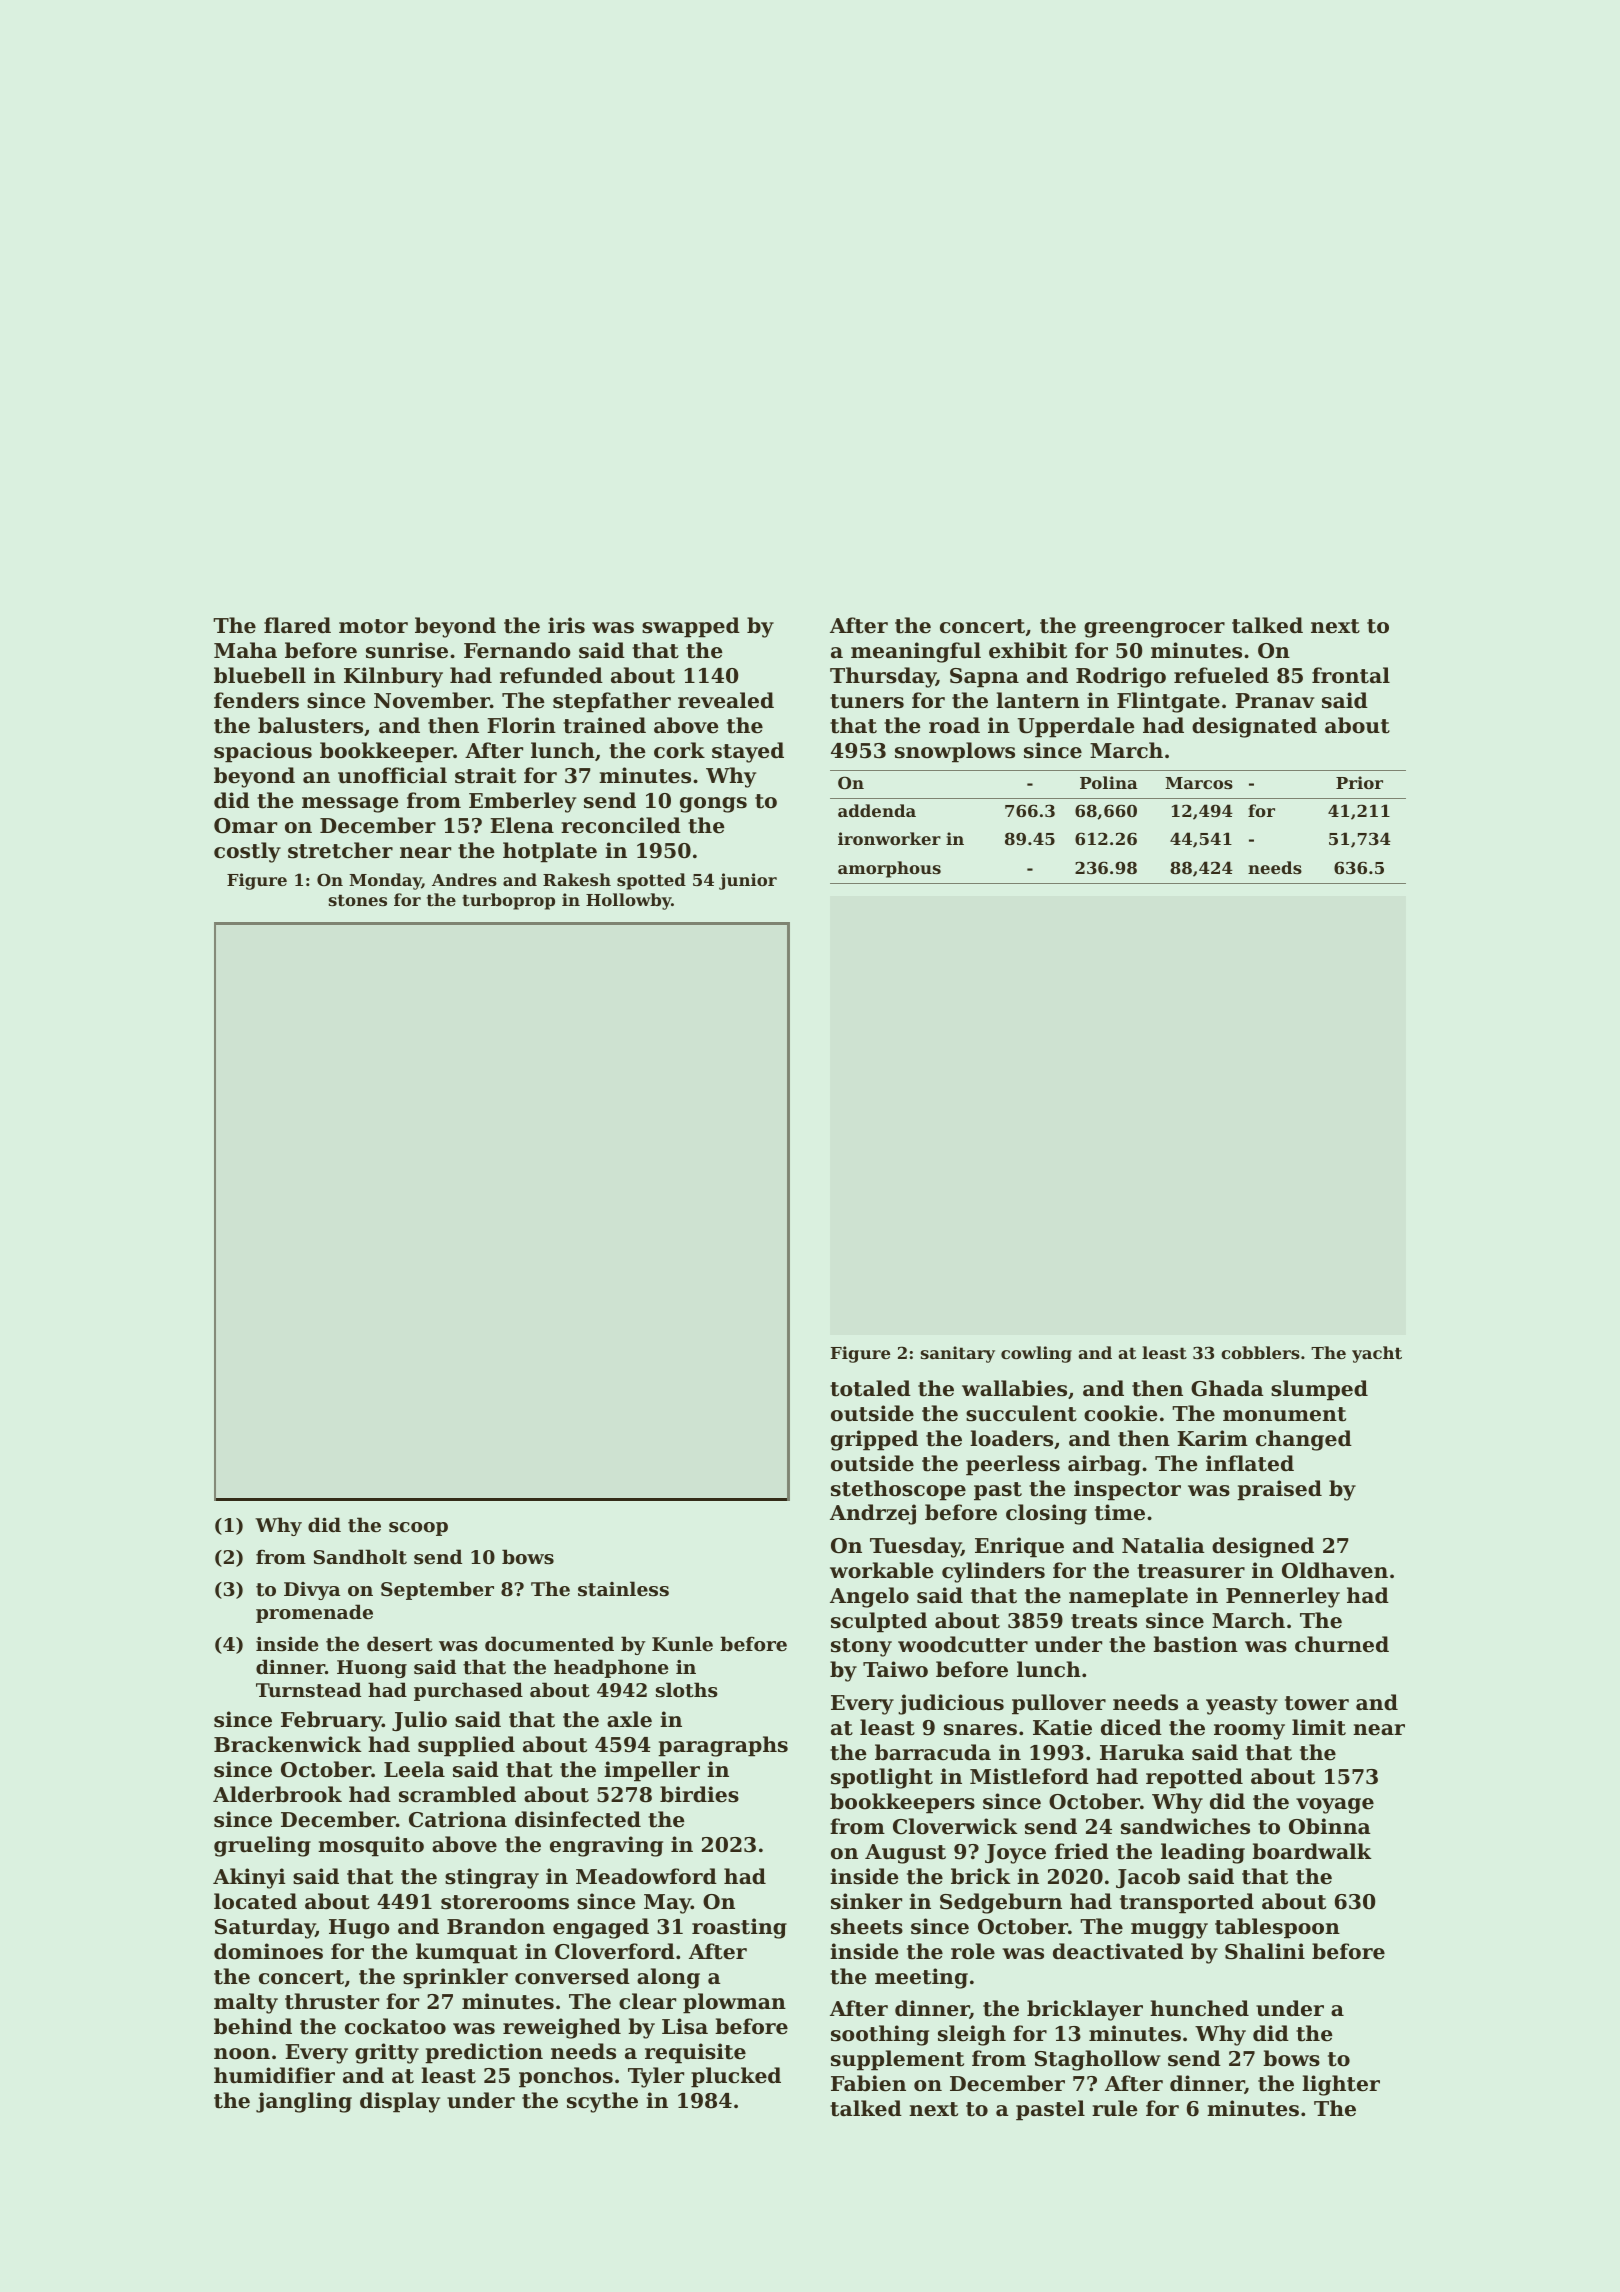  I want to click on stainless, so click(623, 1589).
